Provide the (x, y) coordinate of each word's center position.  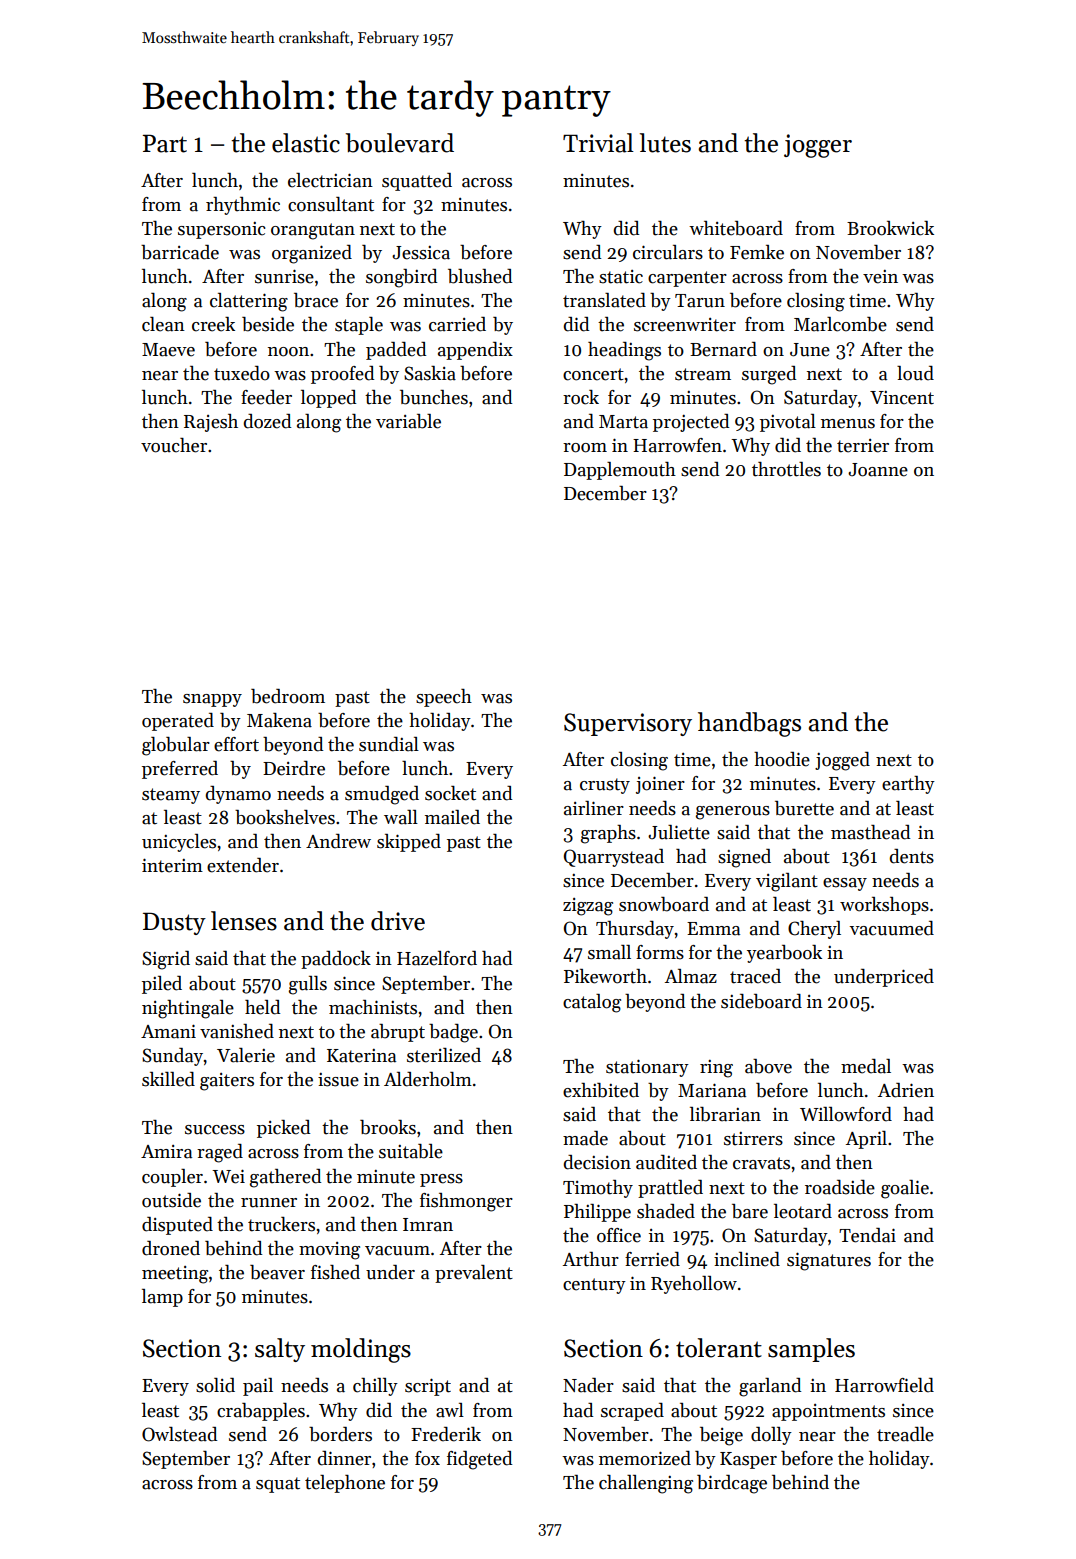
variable (408, 421)
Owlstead (179, 1434)
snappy (212, 700)
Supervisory (628, 724)
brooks (388, 1127)
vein (880, 277)
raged (220, 1153)
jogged (842, 761)
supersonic (222, 230)
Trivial (598, 143)
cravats (761, 1163)
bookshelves (285, 817)
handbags (749, 724)
